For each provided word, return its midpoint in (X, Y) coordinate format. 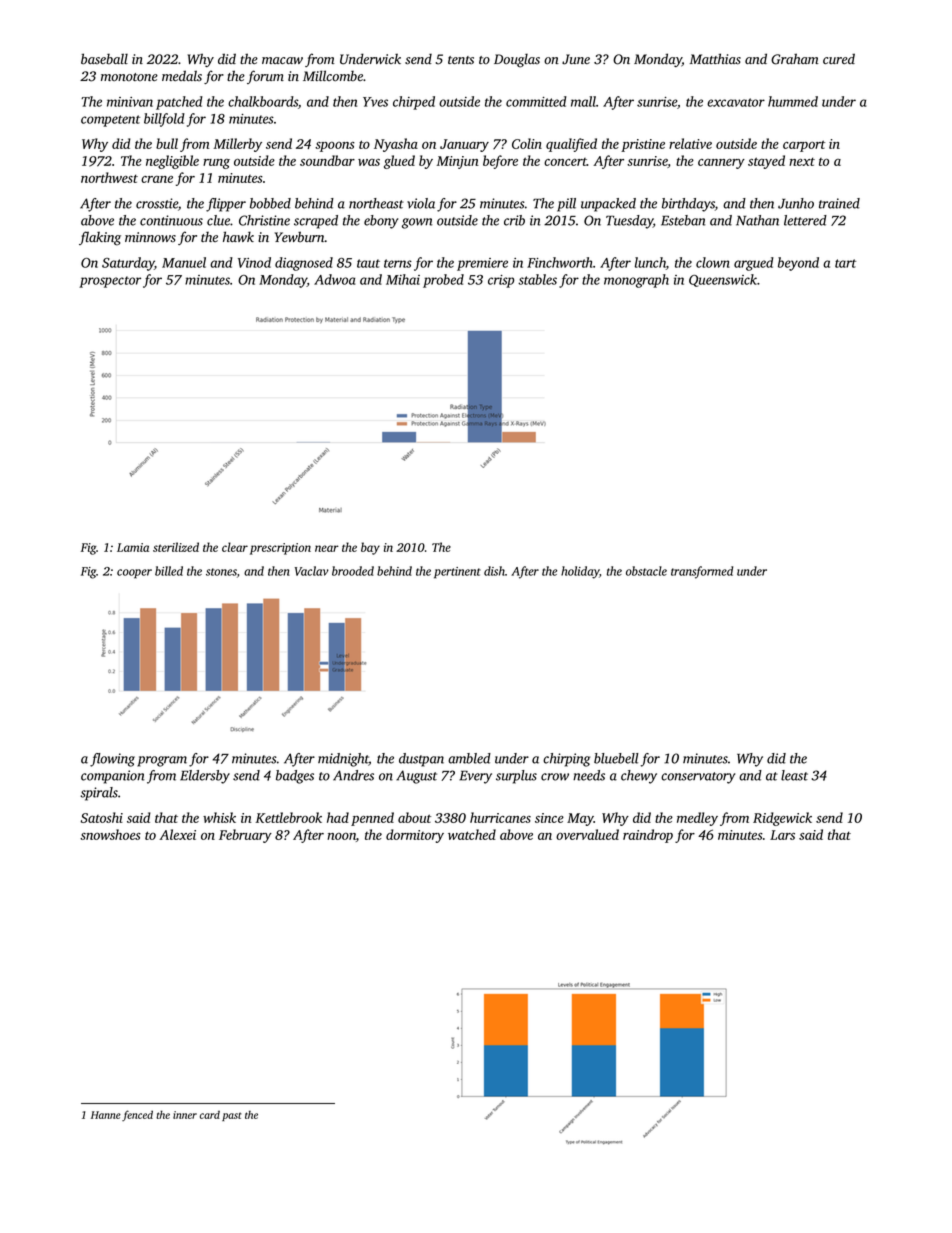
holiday (580, 572)
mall (583, 101)
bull (167, 143)
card (210, 1115)
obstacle (646, 571)
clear (235, 547)
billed (169, 571)
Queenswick (723, 280)
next (802, 161)
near (327, 548)
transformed (702, 572)
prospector (110, 282)
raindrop (648, 836)
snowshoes (110, 834)
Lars (782, 835)
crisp (501, 281)
